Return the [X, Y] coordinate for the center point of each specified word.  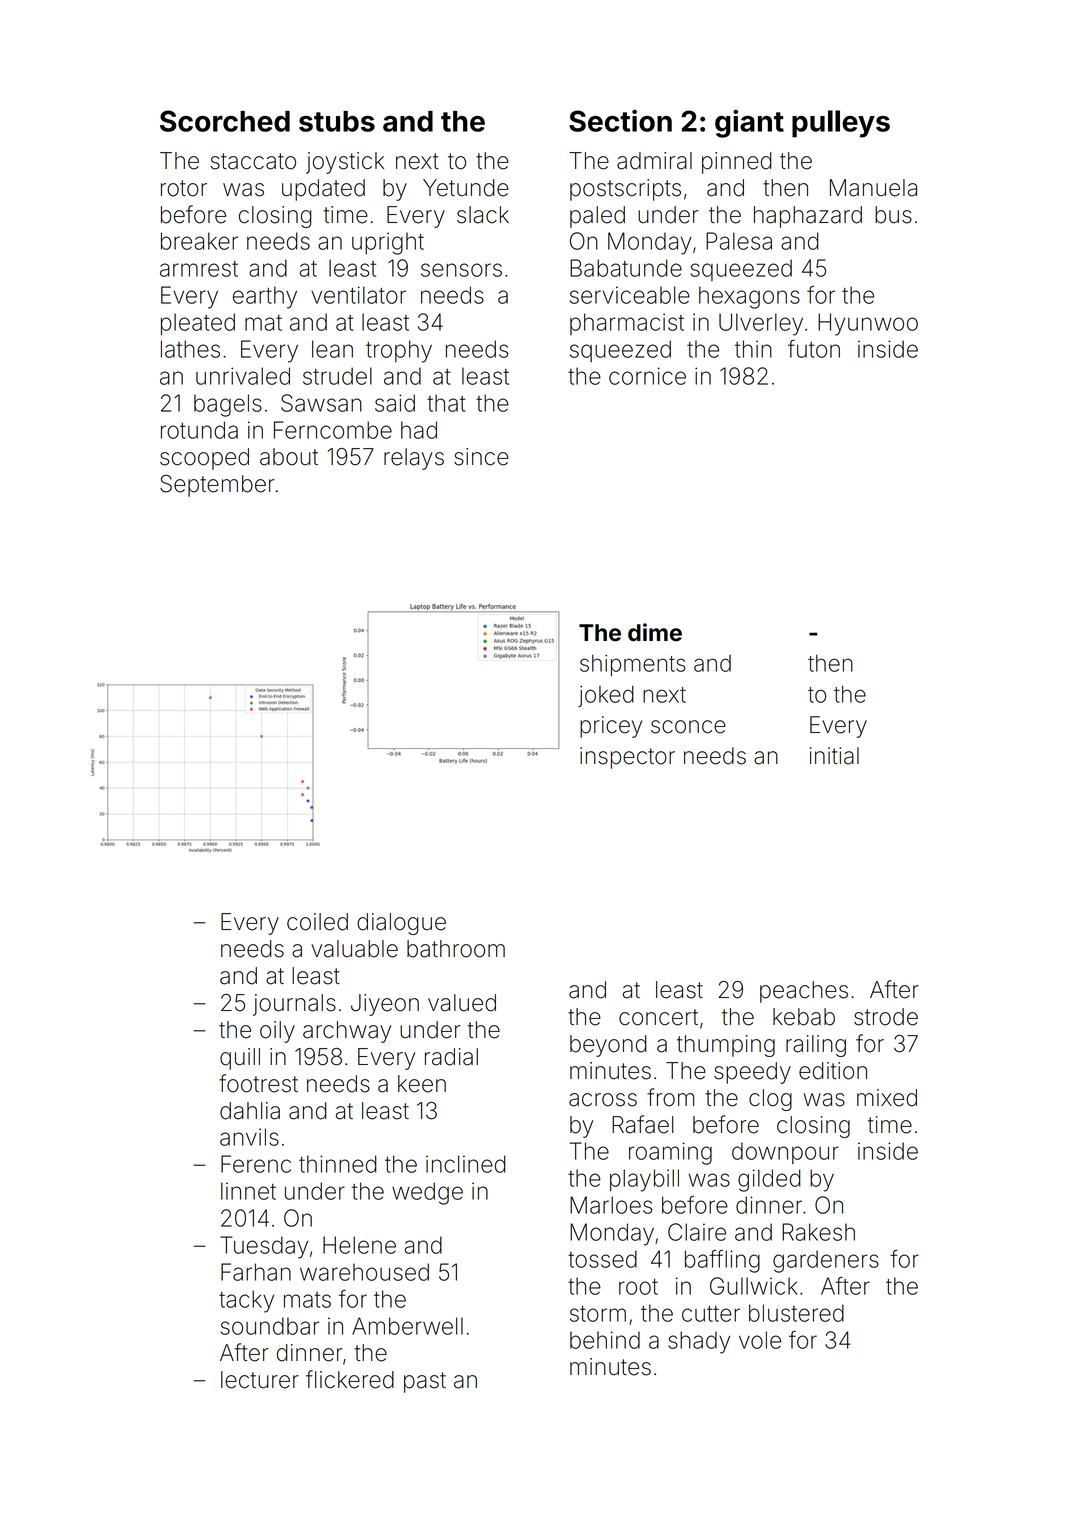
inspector [627, 758]
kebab [804, 1017]
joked [606, 696]
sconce [688, 727]
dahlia [250, 1111]
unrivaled [243, 376]
